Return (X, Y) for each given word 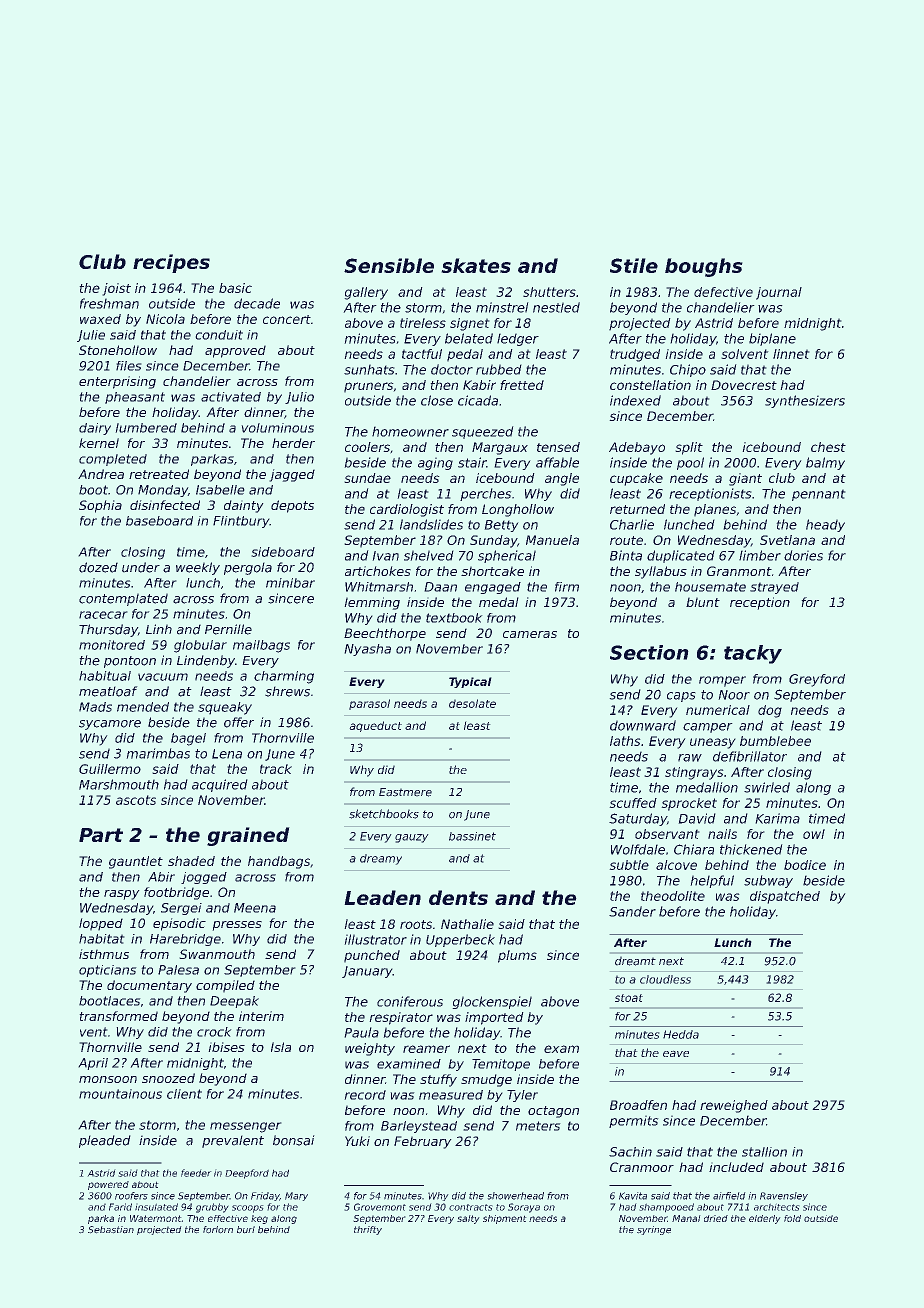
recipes (171, 263)
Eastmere (405, 792)
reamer (426, 1049)
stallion (764, 1152)
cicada (478, 400)
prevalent (233, 1142)
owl (814, 834)
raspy (121, 895)
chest (828, 447)
